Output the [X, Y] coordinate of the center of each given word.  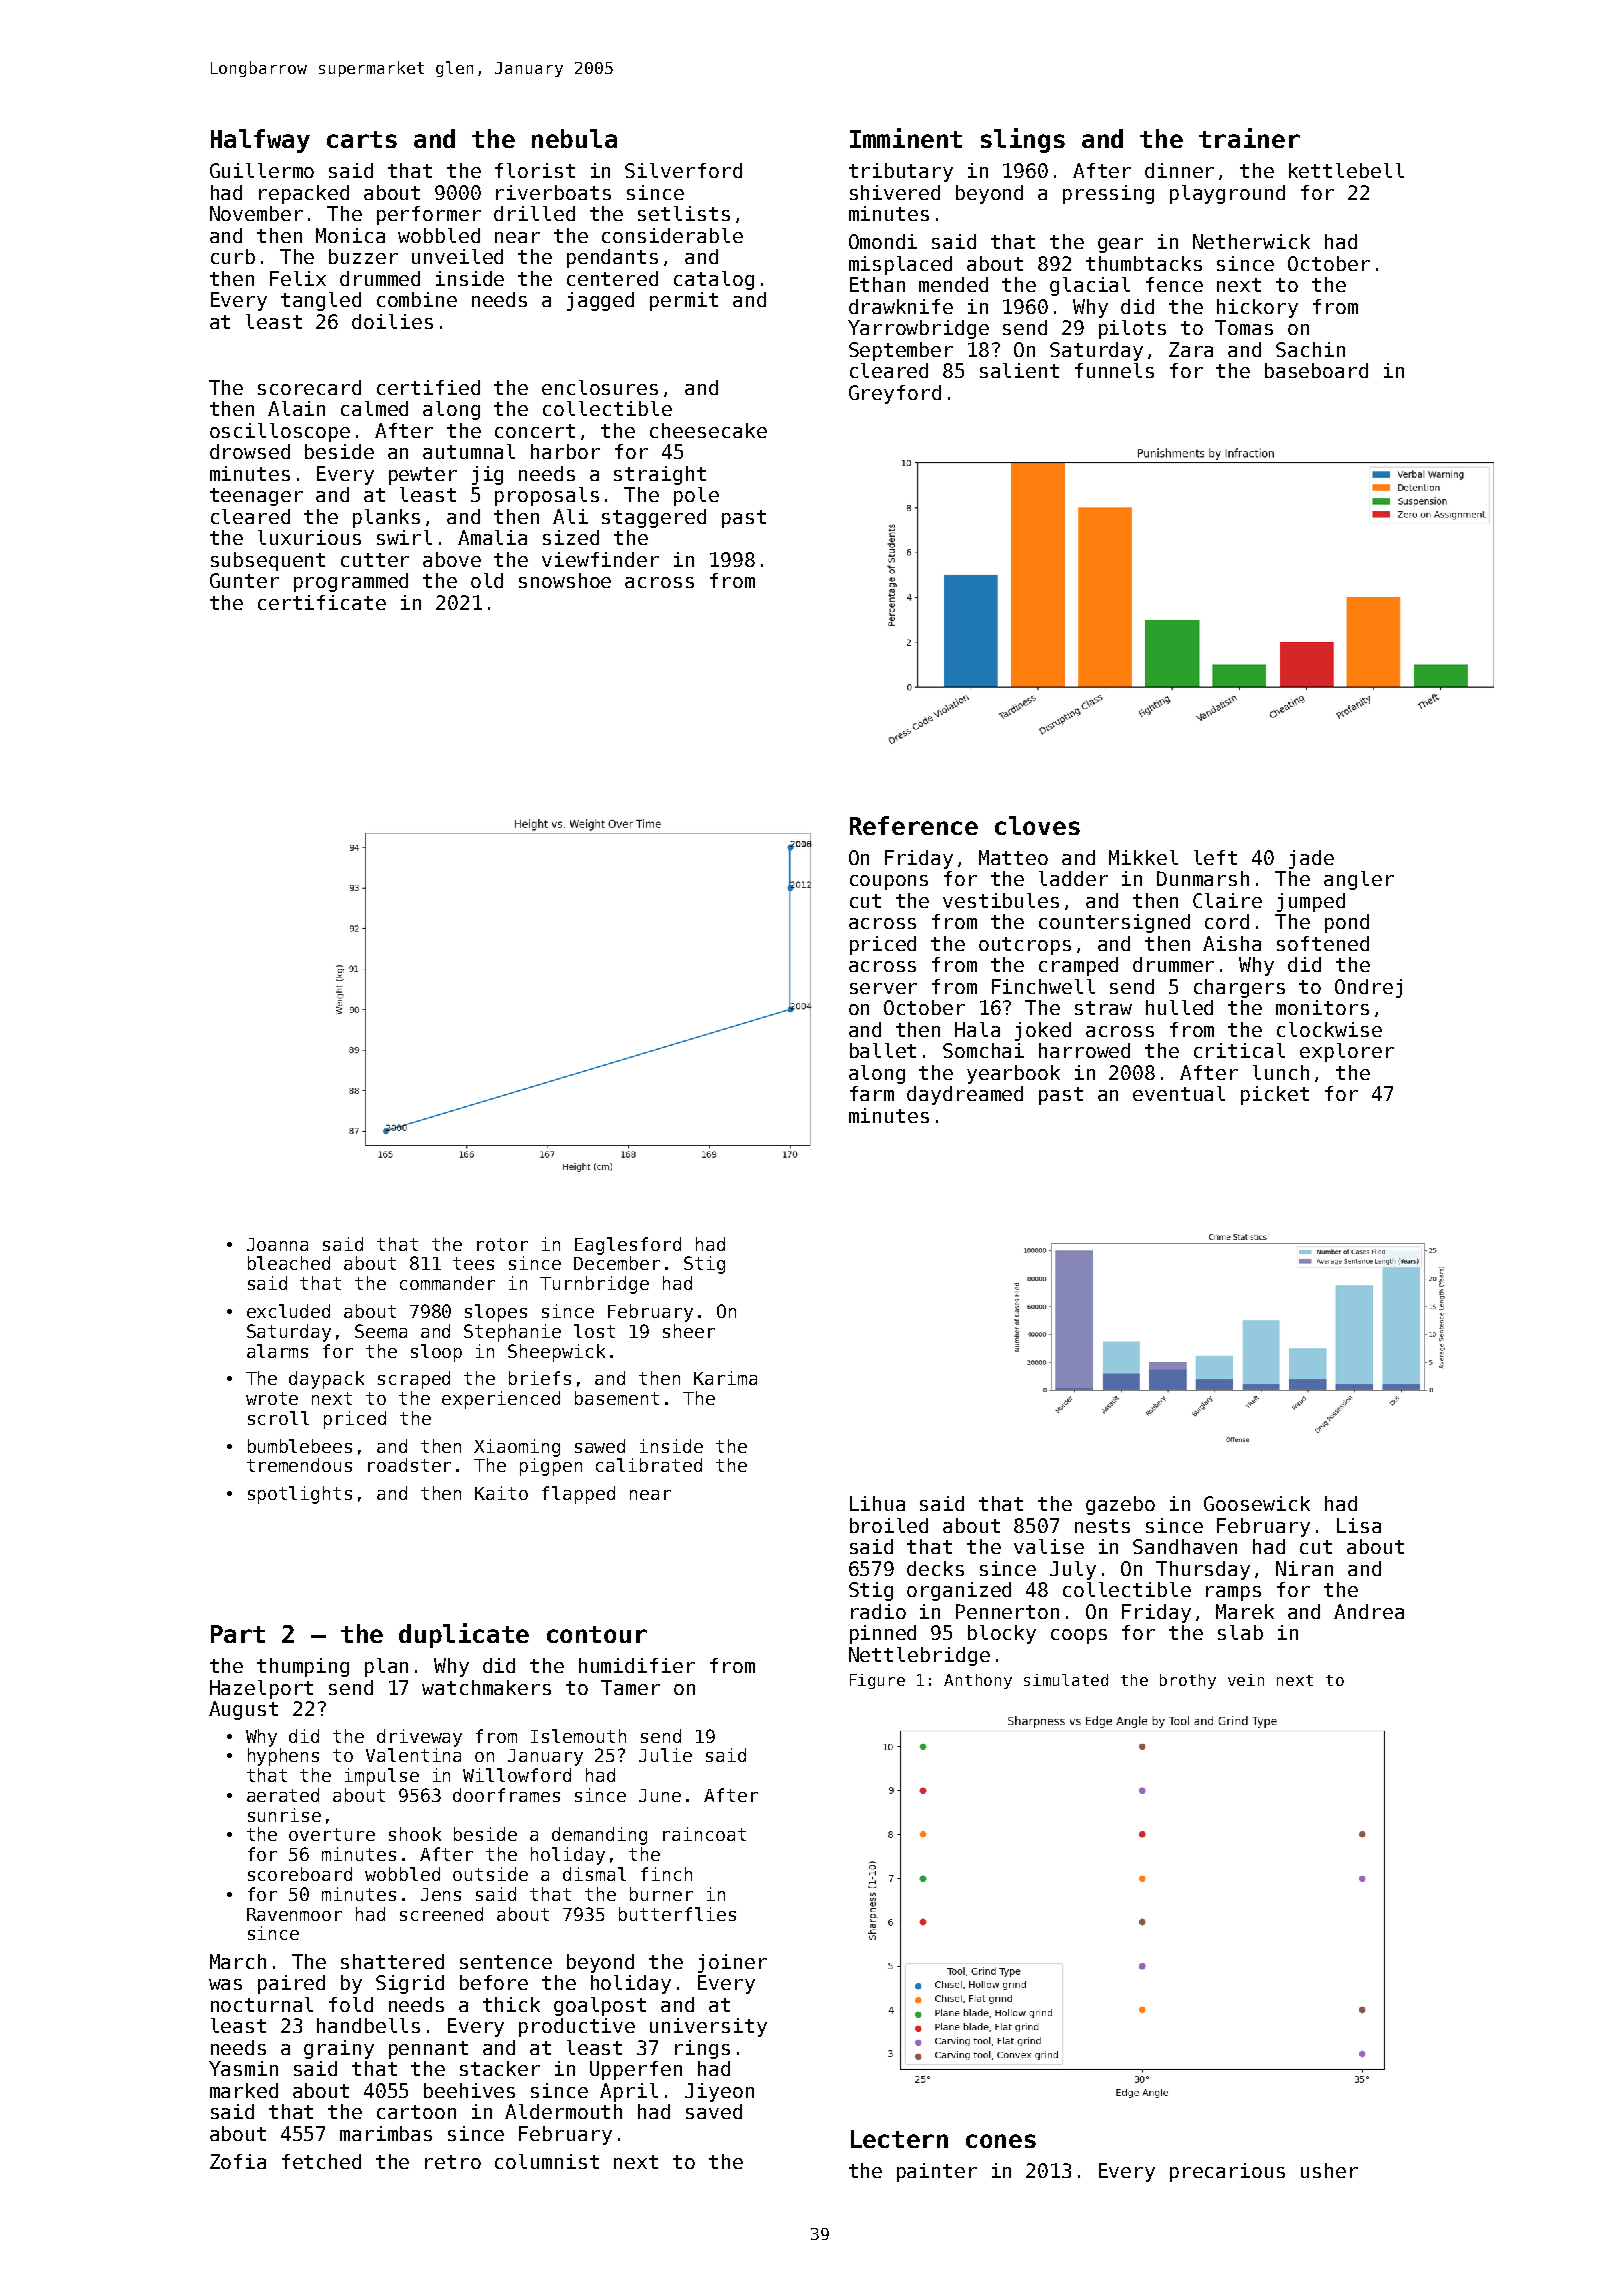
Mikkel [1143, 857]
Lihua [877, 1503]
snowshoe [565, 580]
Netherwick [1251, 241]
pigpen [551, 1467]
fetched [321, 2161]
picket [1275, 1095]
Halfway [260, 141]
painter [937, 2172]
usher [1329, 2170]
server [883, 988]
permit [684, 301]
